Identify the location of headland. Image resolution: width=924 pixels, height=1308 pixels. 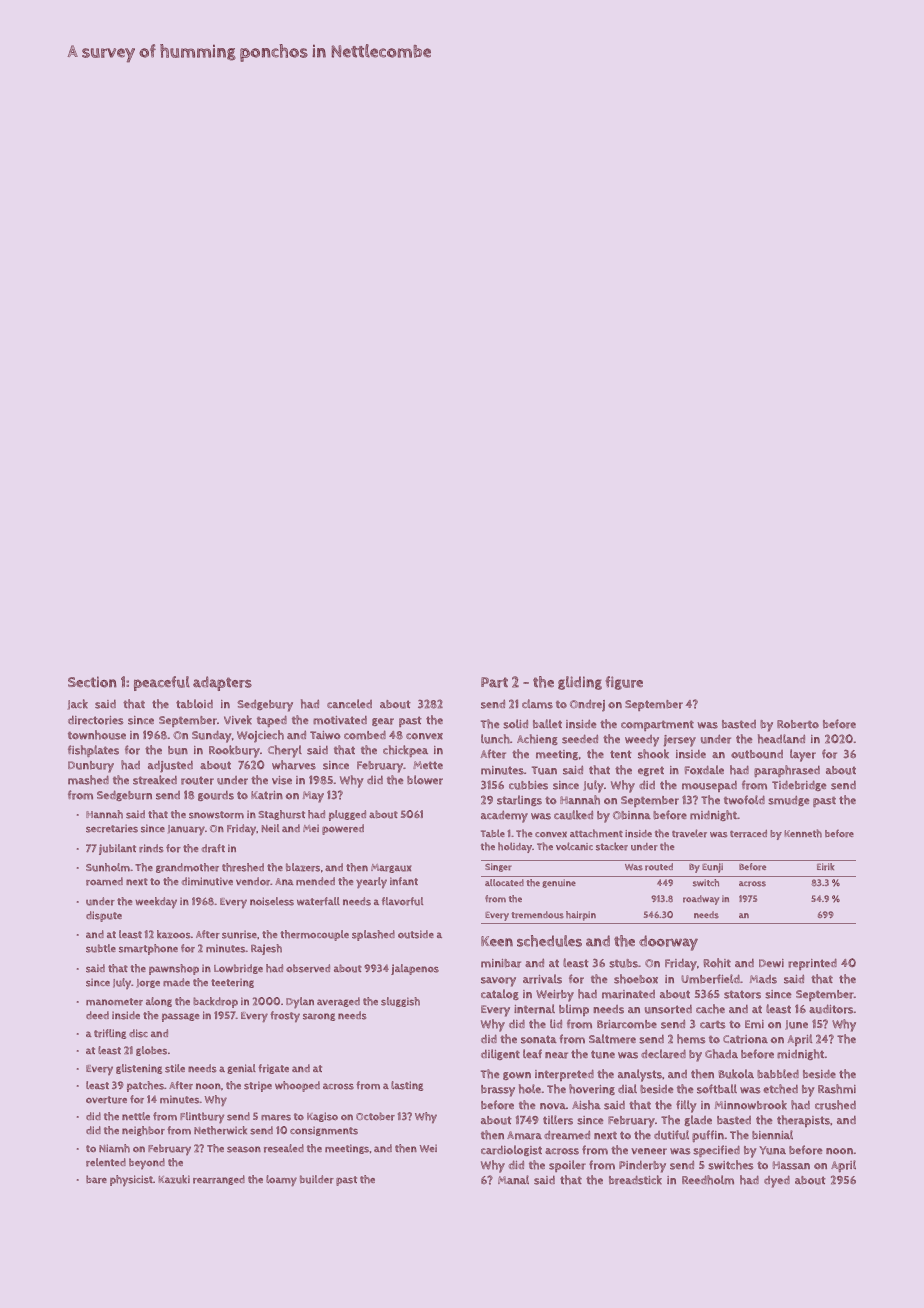
(781, 739).
